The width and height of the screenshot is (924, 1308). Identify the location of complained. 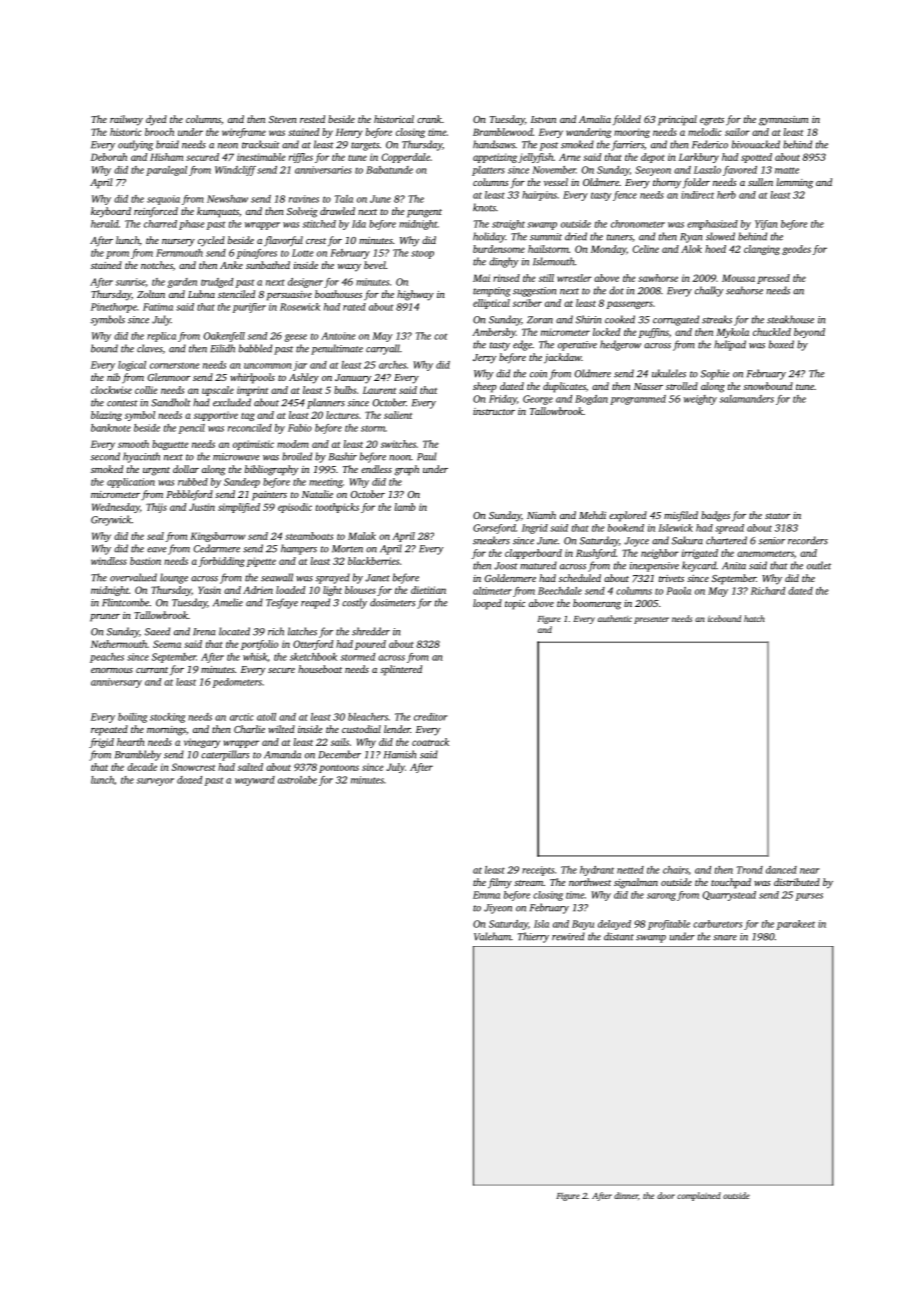
(699, 1196).
